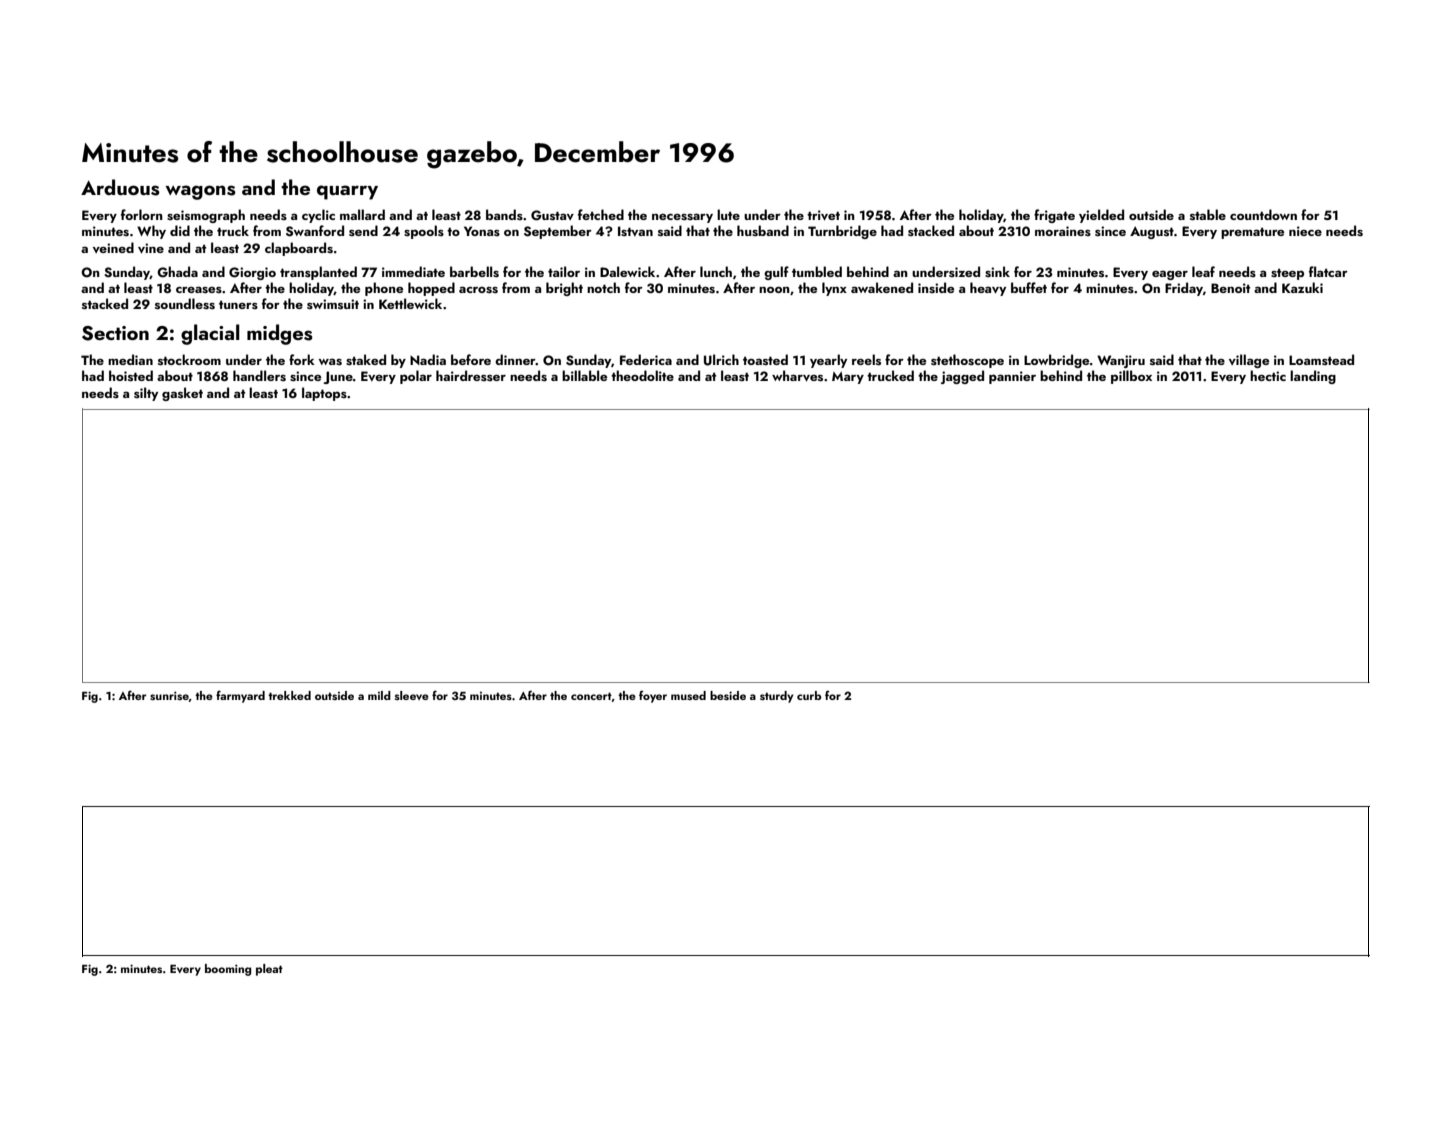  Describe the element at coordinates (240, 696) in the image. I see `farmyard` at that location.
